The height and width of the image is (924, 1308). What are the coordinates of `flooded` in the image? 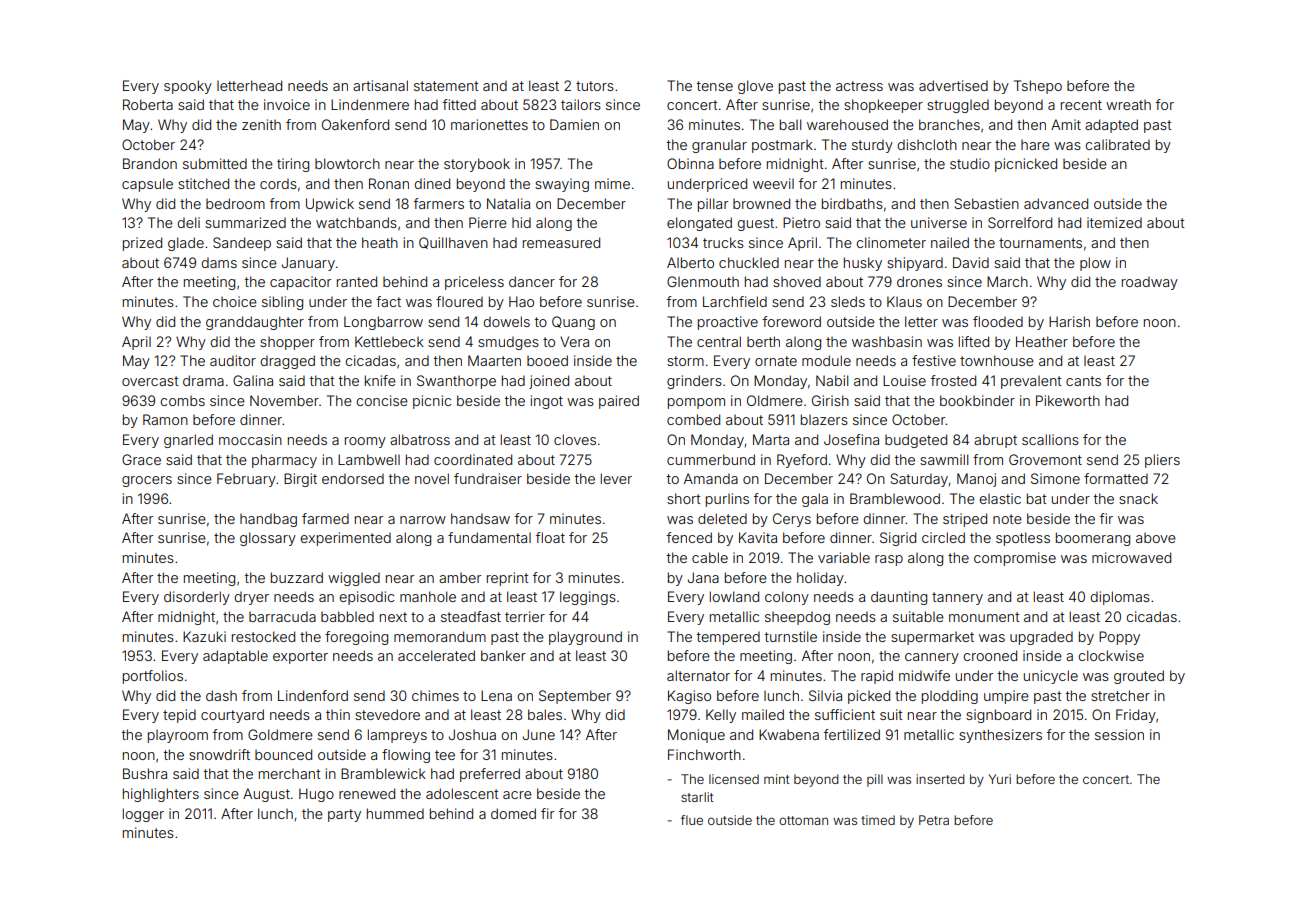 It's located at (998, 321).
